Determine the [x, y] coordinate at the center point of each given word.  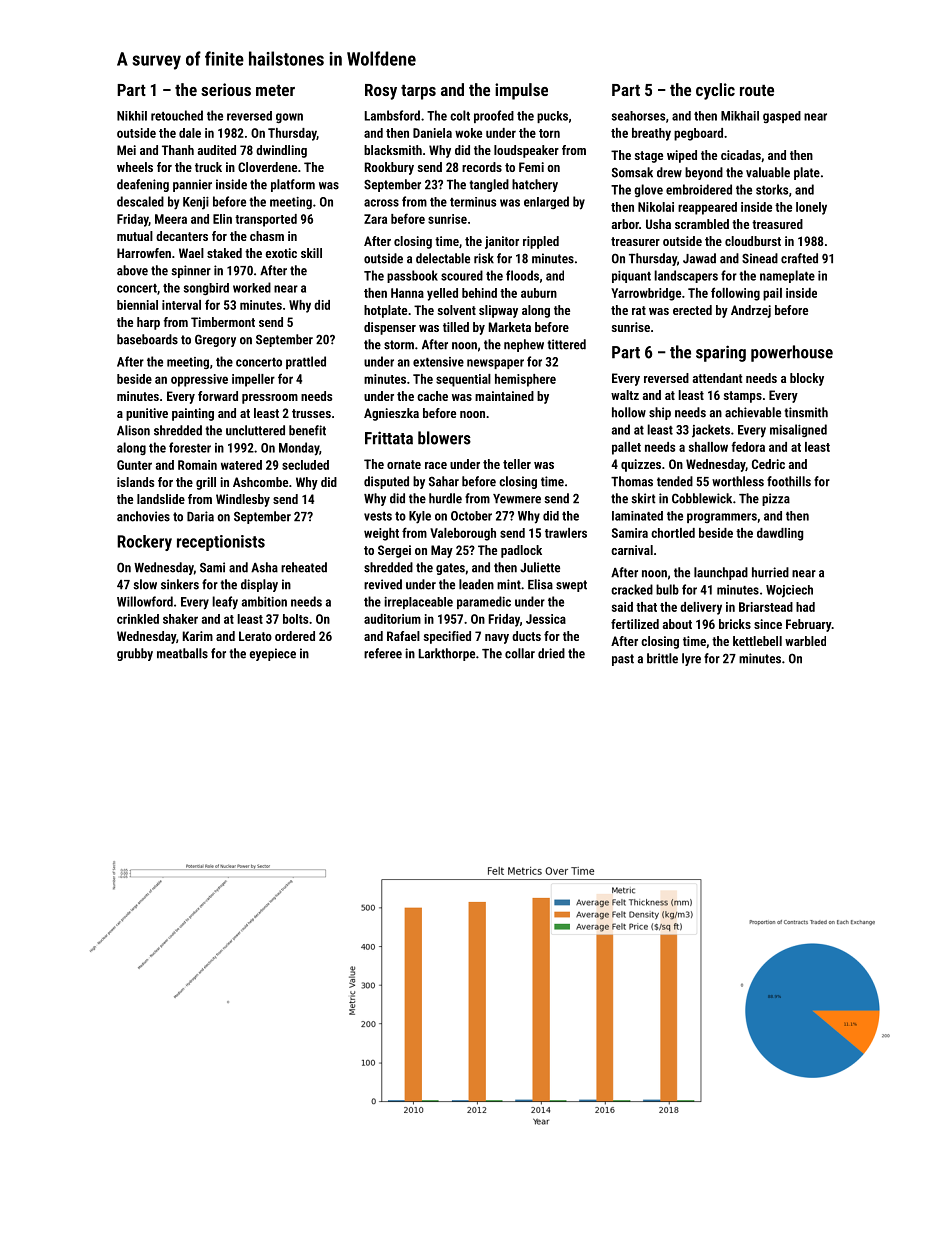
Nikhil [132, 116]
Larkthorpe [447, 654]
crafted [799, 258]
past [623, 660]
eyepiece [273, 654]
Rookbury [389, 168]
